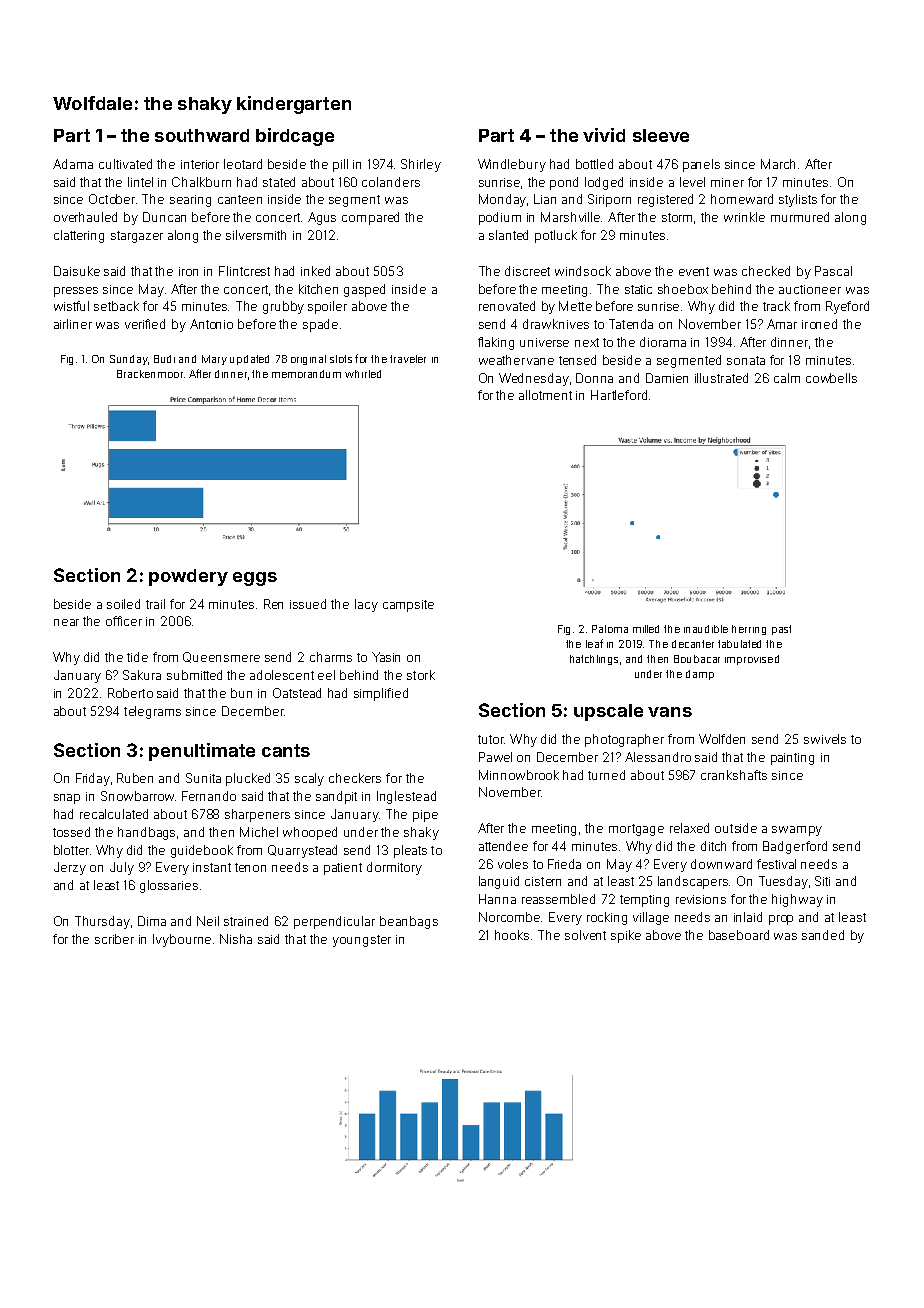 The width and height of the page is (924, 1308). Describe the element at coordinates (798, 200) in the page. I see `stylists` at that location.
